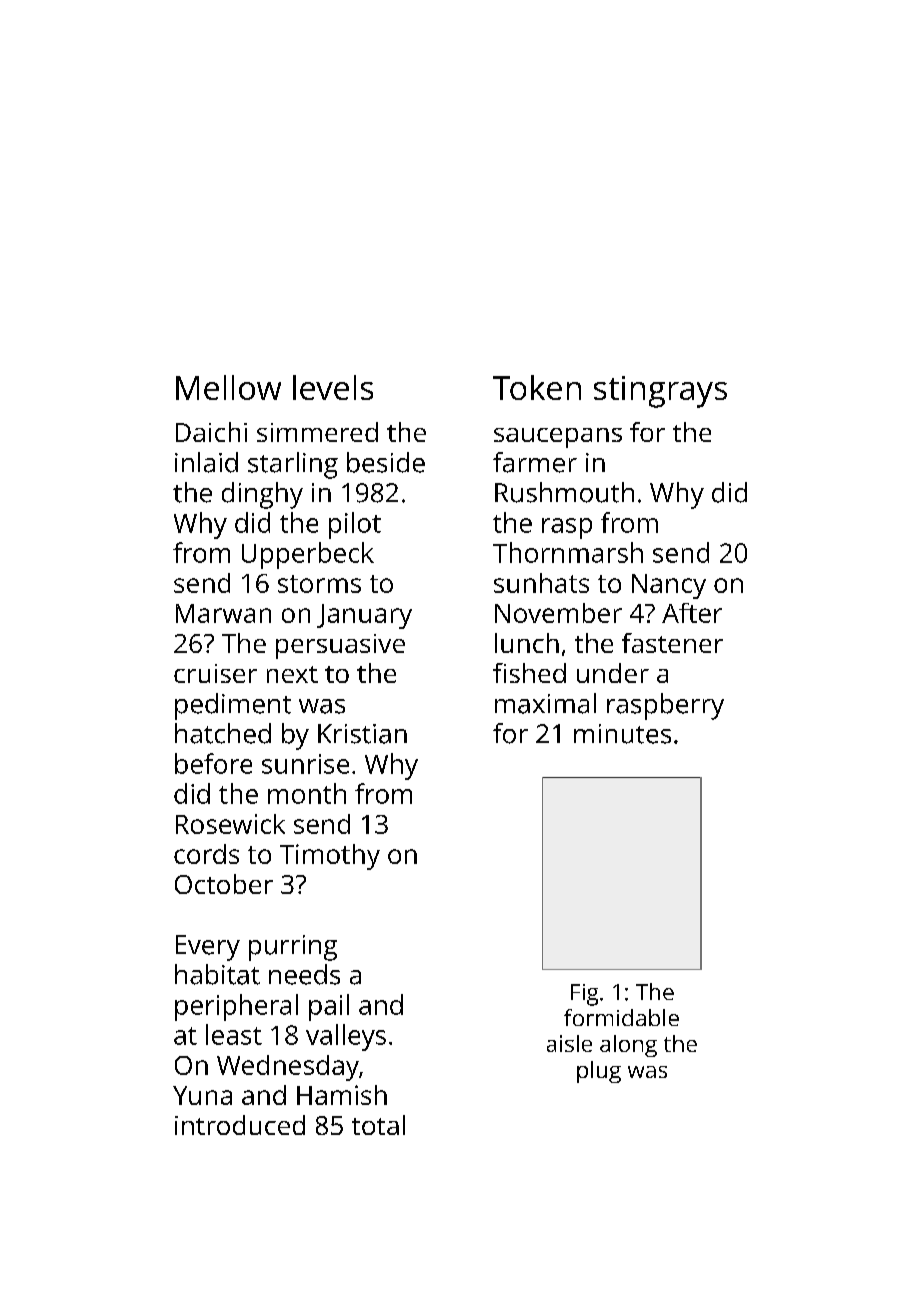 The image size is (924, 1311). Describe the element at coordinates (293, 948) in the document. I see `purring` at that location.
